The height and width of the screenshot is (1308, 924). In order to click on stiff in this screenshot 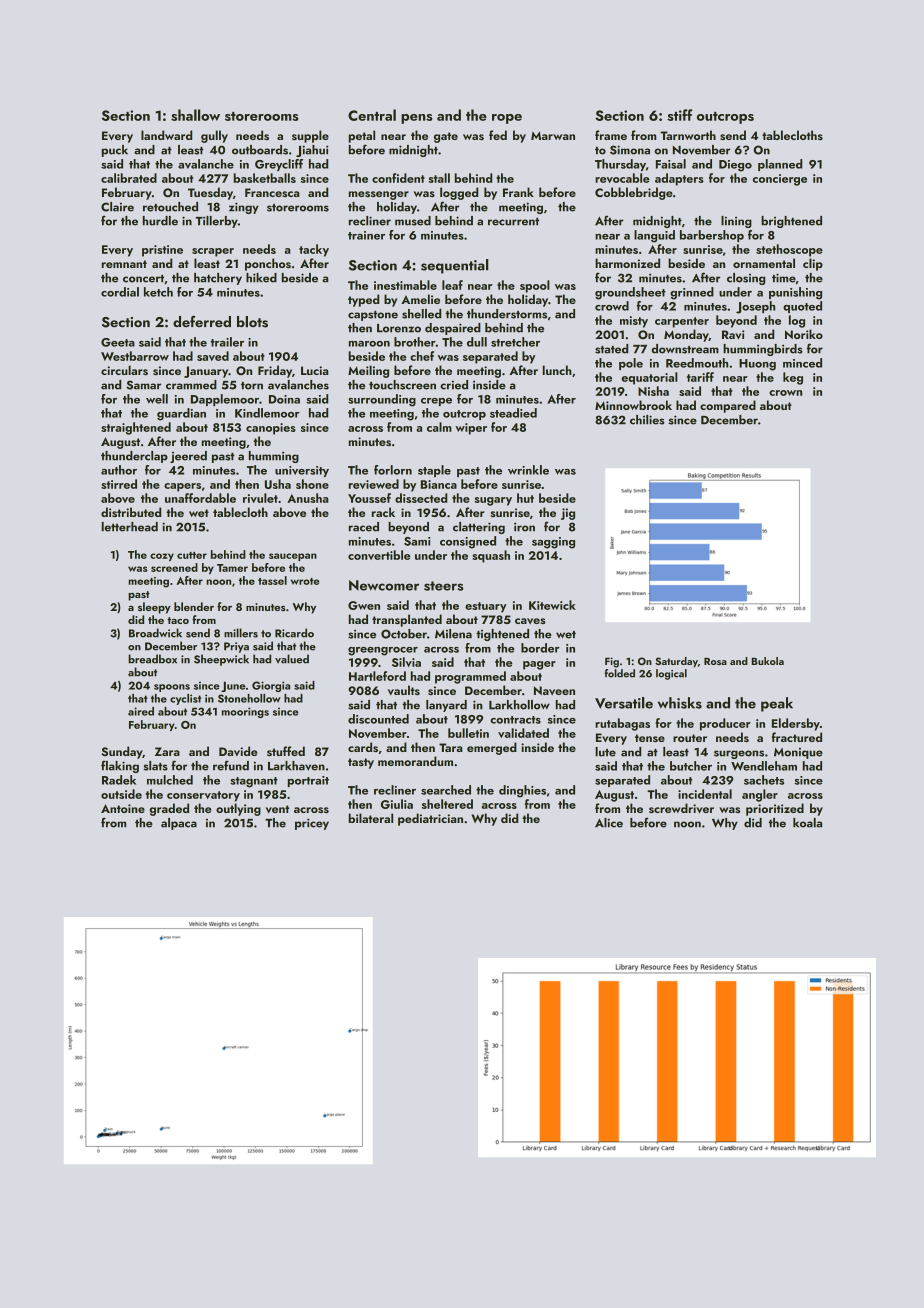, I will do `click(679, 115)`.
